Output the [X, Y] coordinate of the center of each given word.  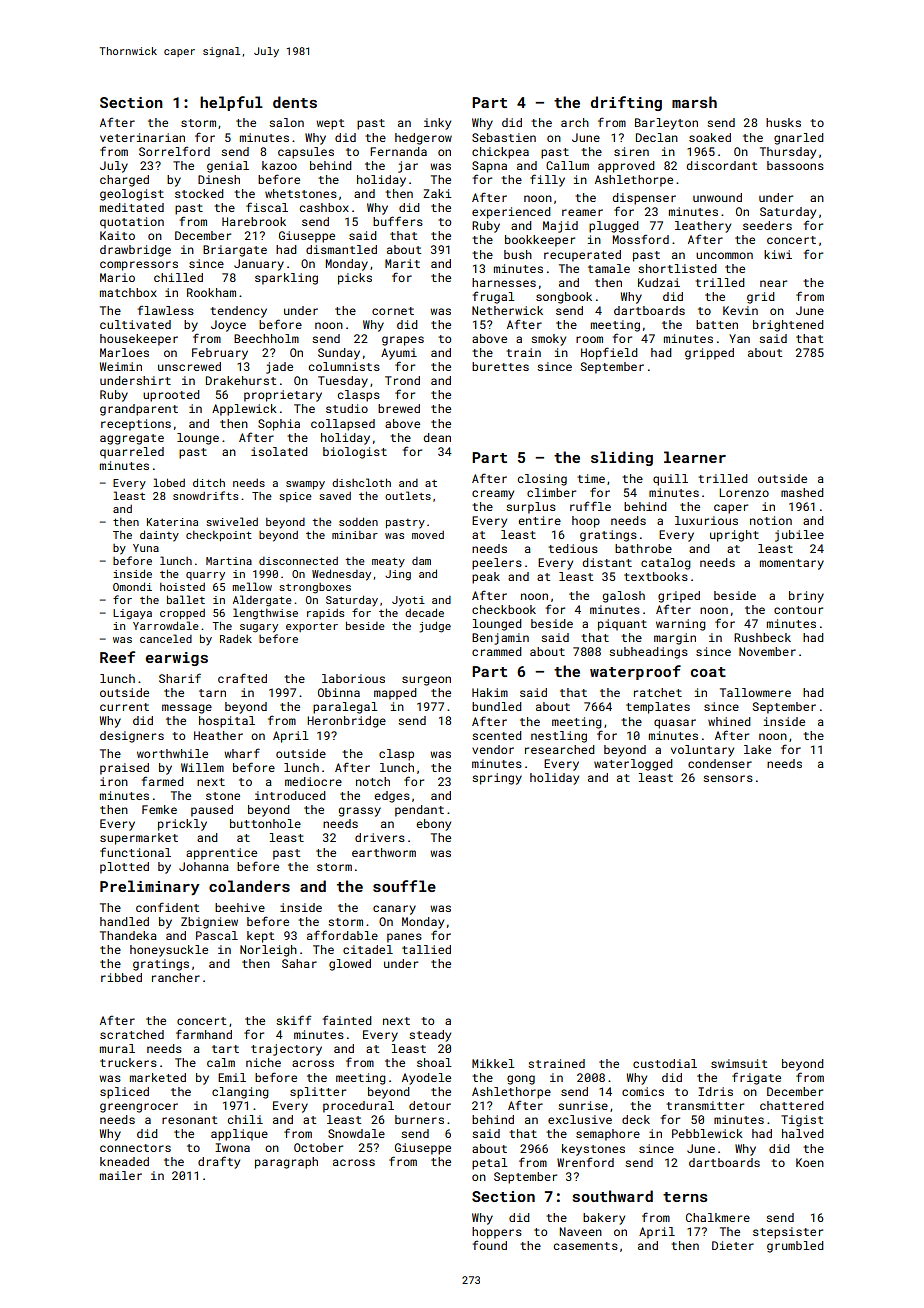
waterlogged [633, 765]
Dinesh [219, 179]
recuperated [582, 256]
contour [798, 610]
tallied [426, 949]
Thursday [788, 153]
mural [117, 1048]
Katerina [172, 522]
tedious [573, 548]
